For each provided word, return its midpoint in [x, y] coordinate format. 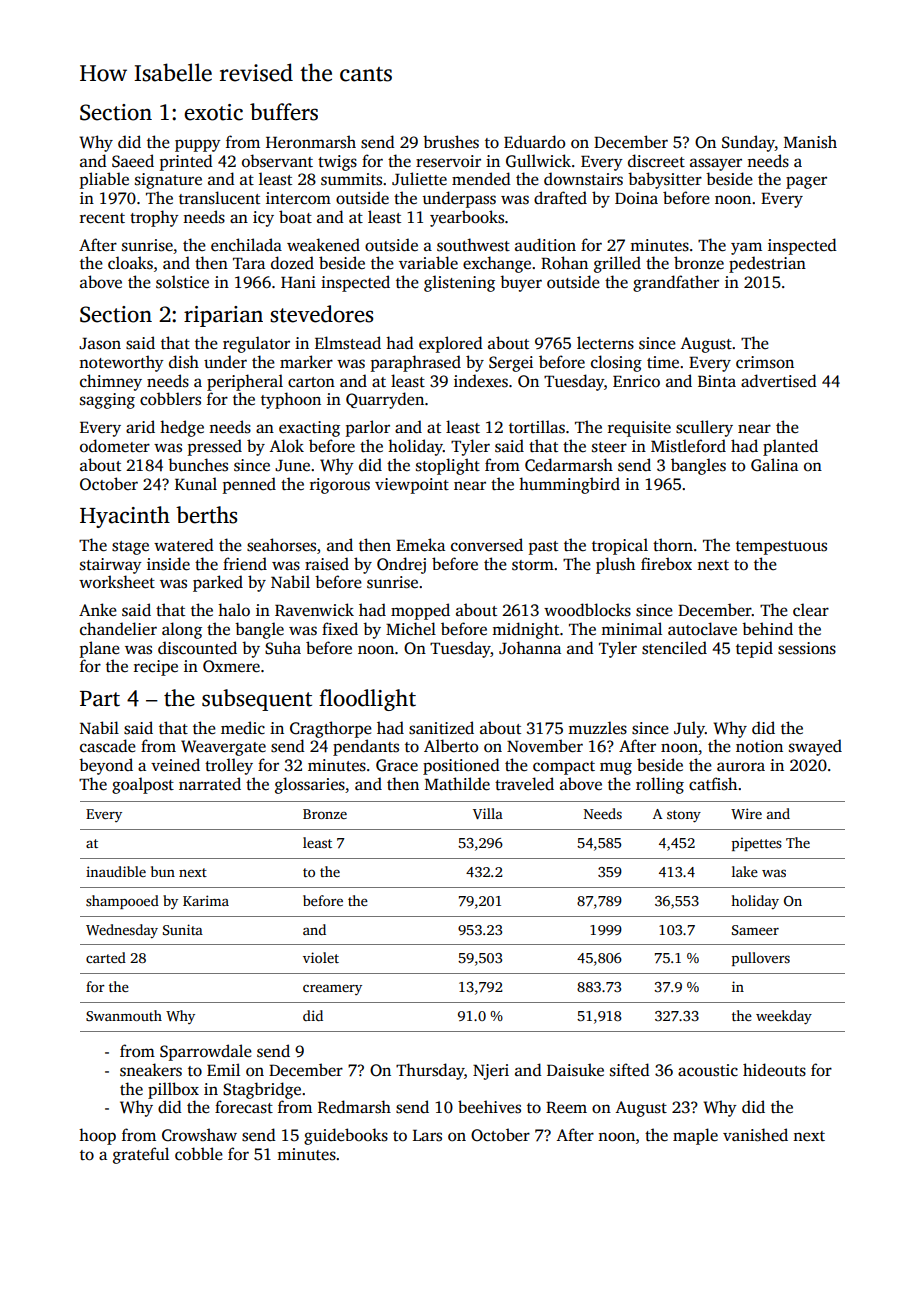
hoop [97, 1136]
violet [321, 957]
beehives [489, 1107]
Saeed [133, 161]
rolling [660, 785]
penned [249, 485]
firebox [666, 564]
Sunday [748, 143]
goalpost [143, 785]
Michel [411, 629]
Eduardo [534, 142]
